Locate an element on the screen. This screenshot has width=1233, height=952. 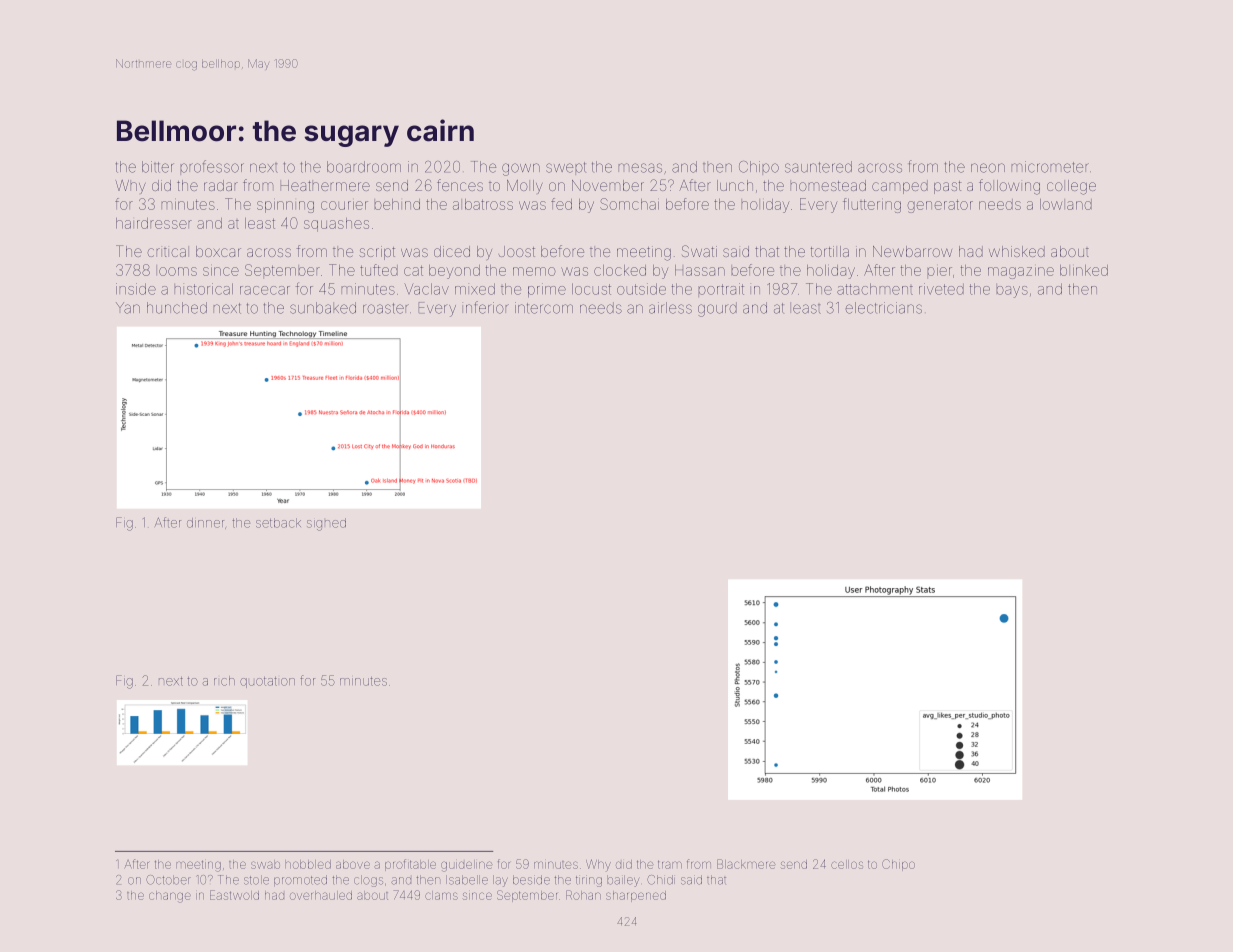
tram is located at coordinates (670, 864).
